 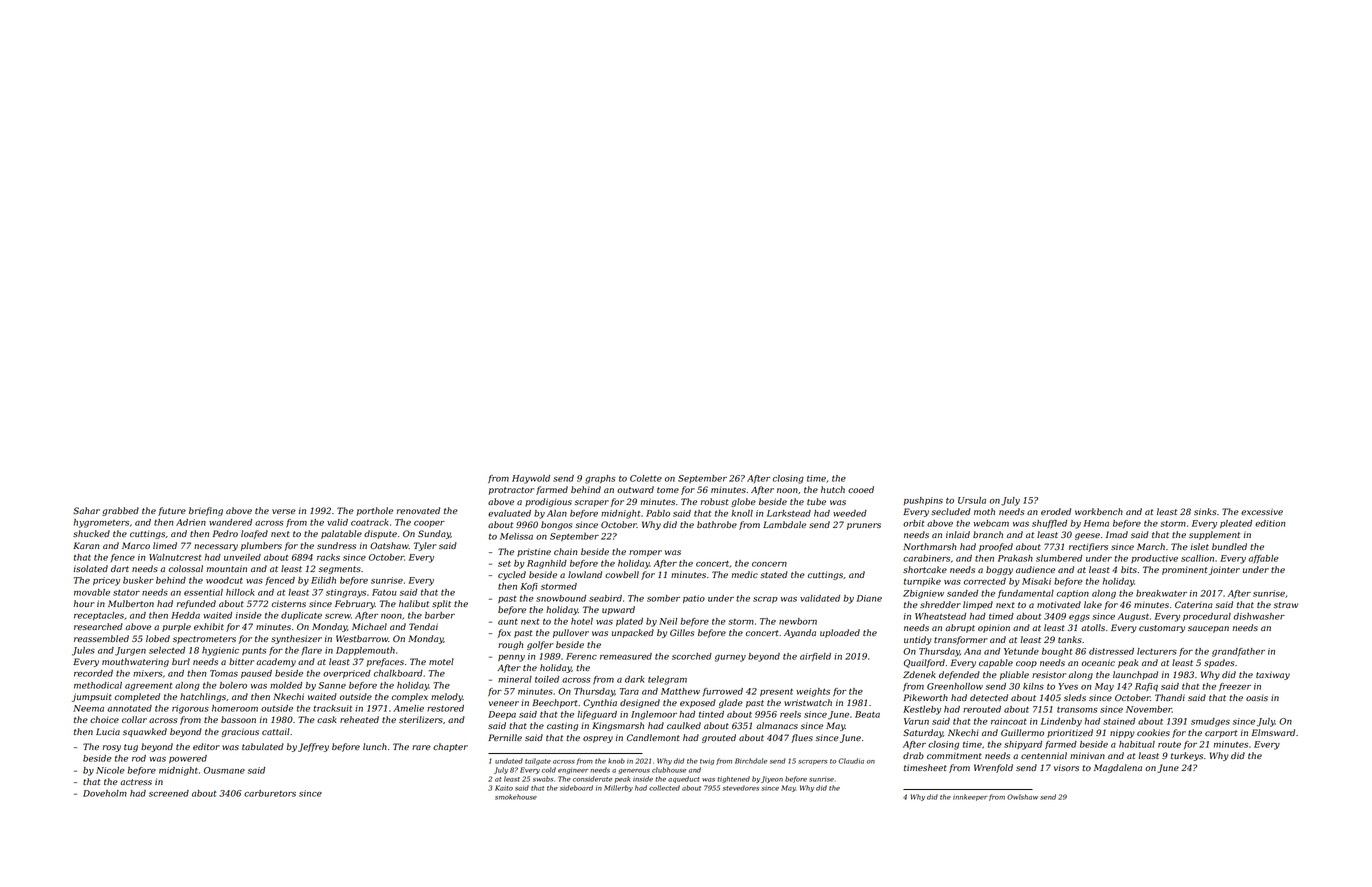 What do you see at coordinates (224, 770) in the image?
I see `Ousmane` at bounding box center [224, 770].
